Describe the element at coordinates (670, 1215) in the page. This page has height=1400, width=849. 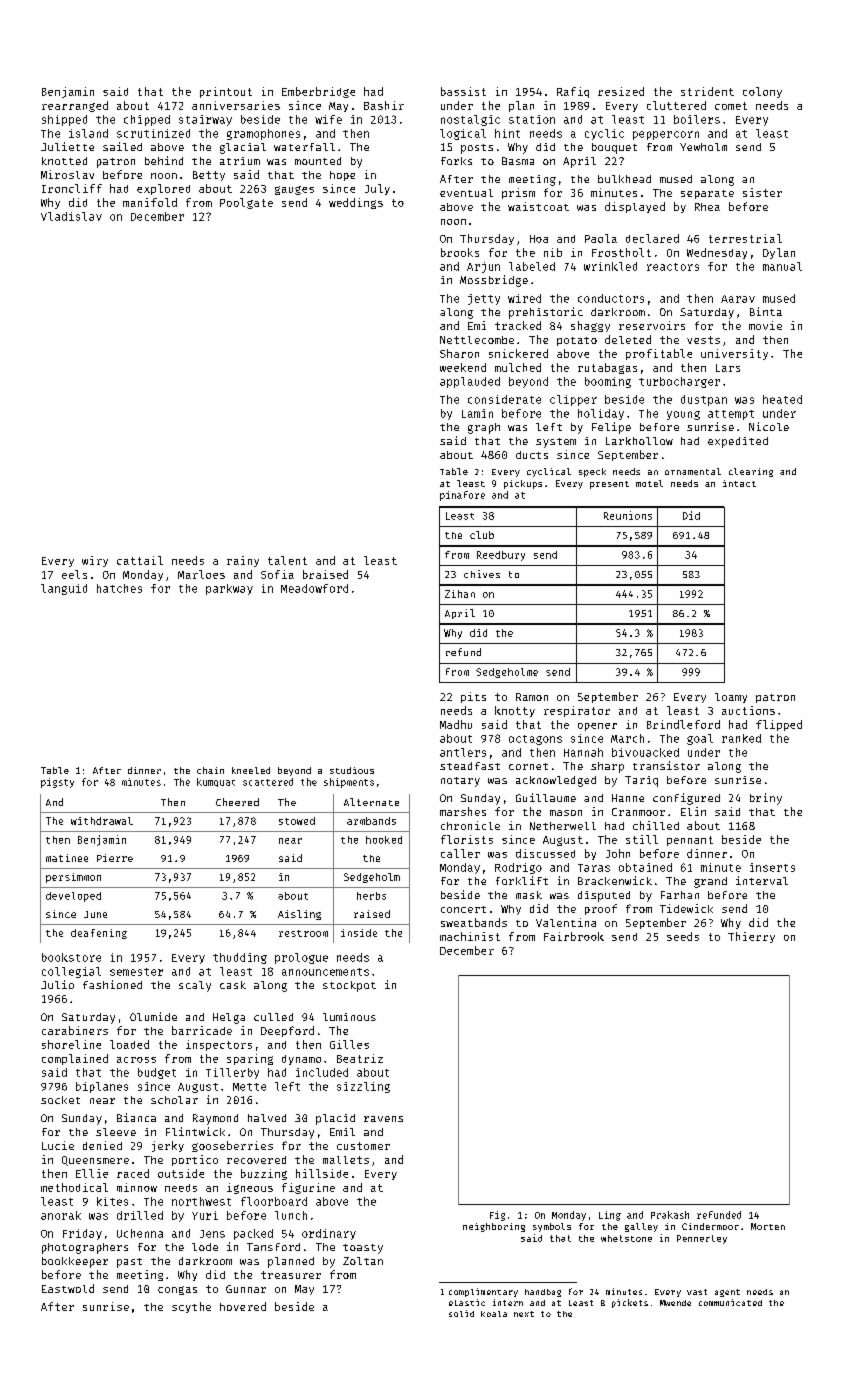
I see `Prakash` at that location.
